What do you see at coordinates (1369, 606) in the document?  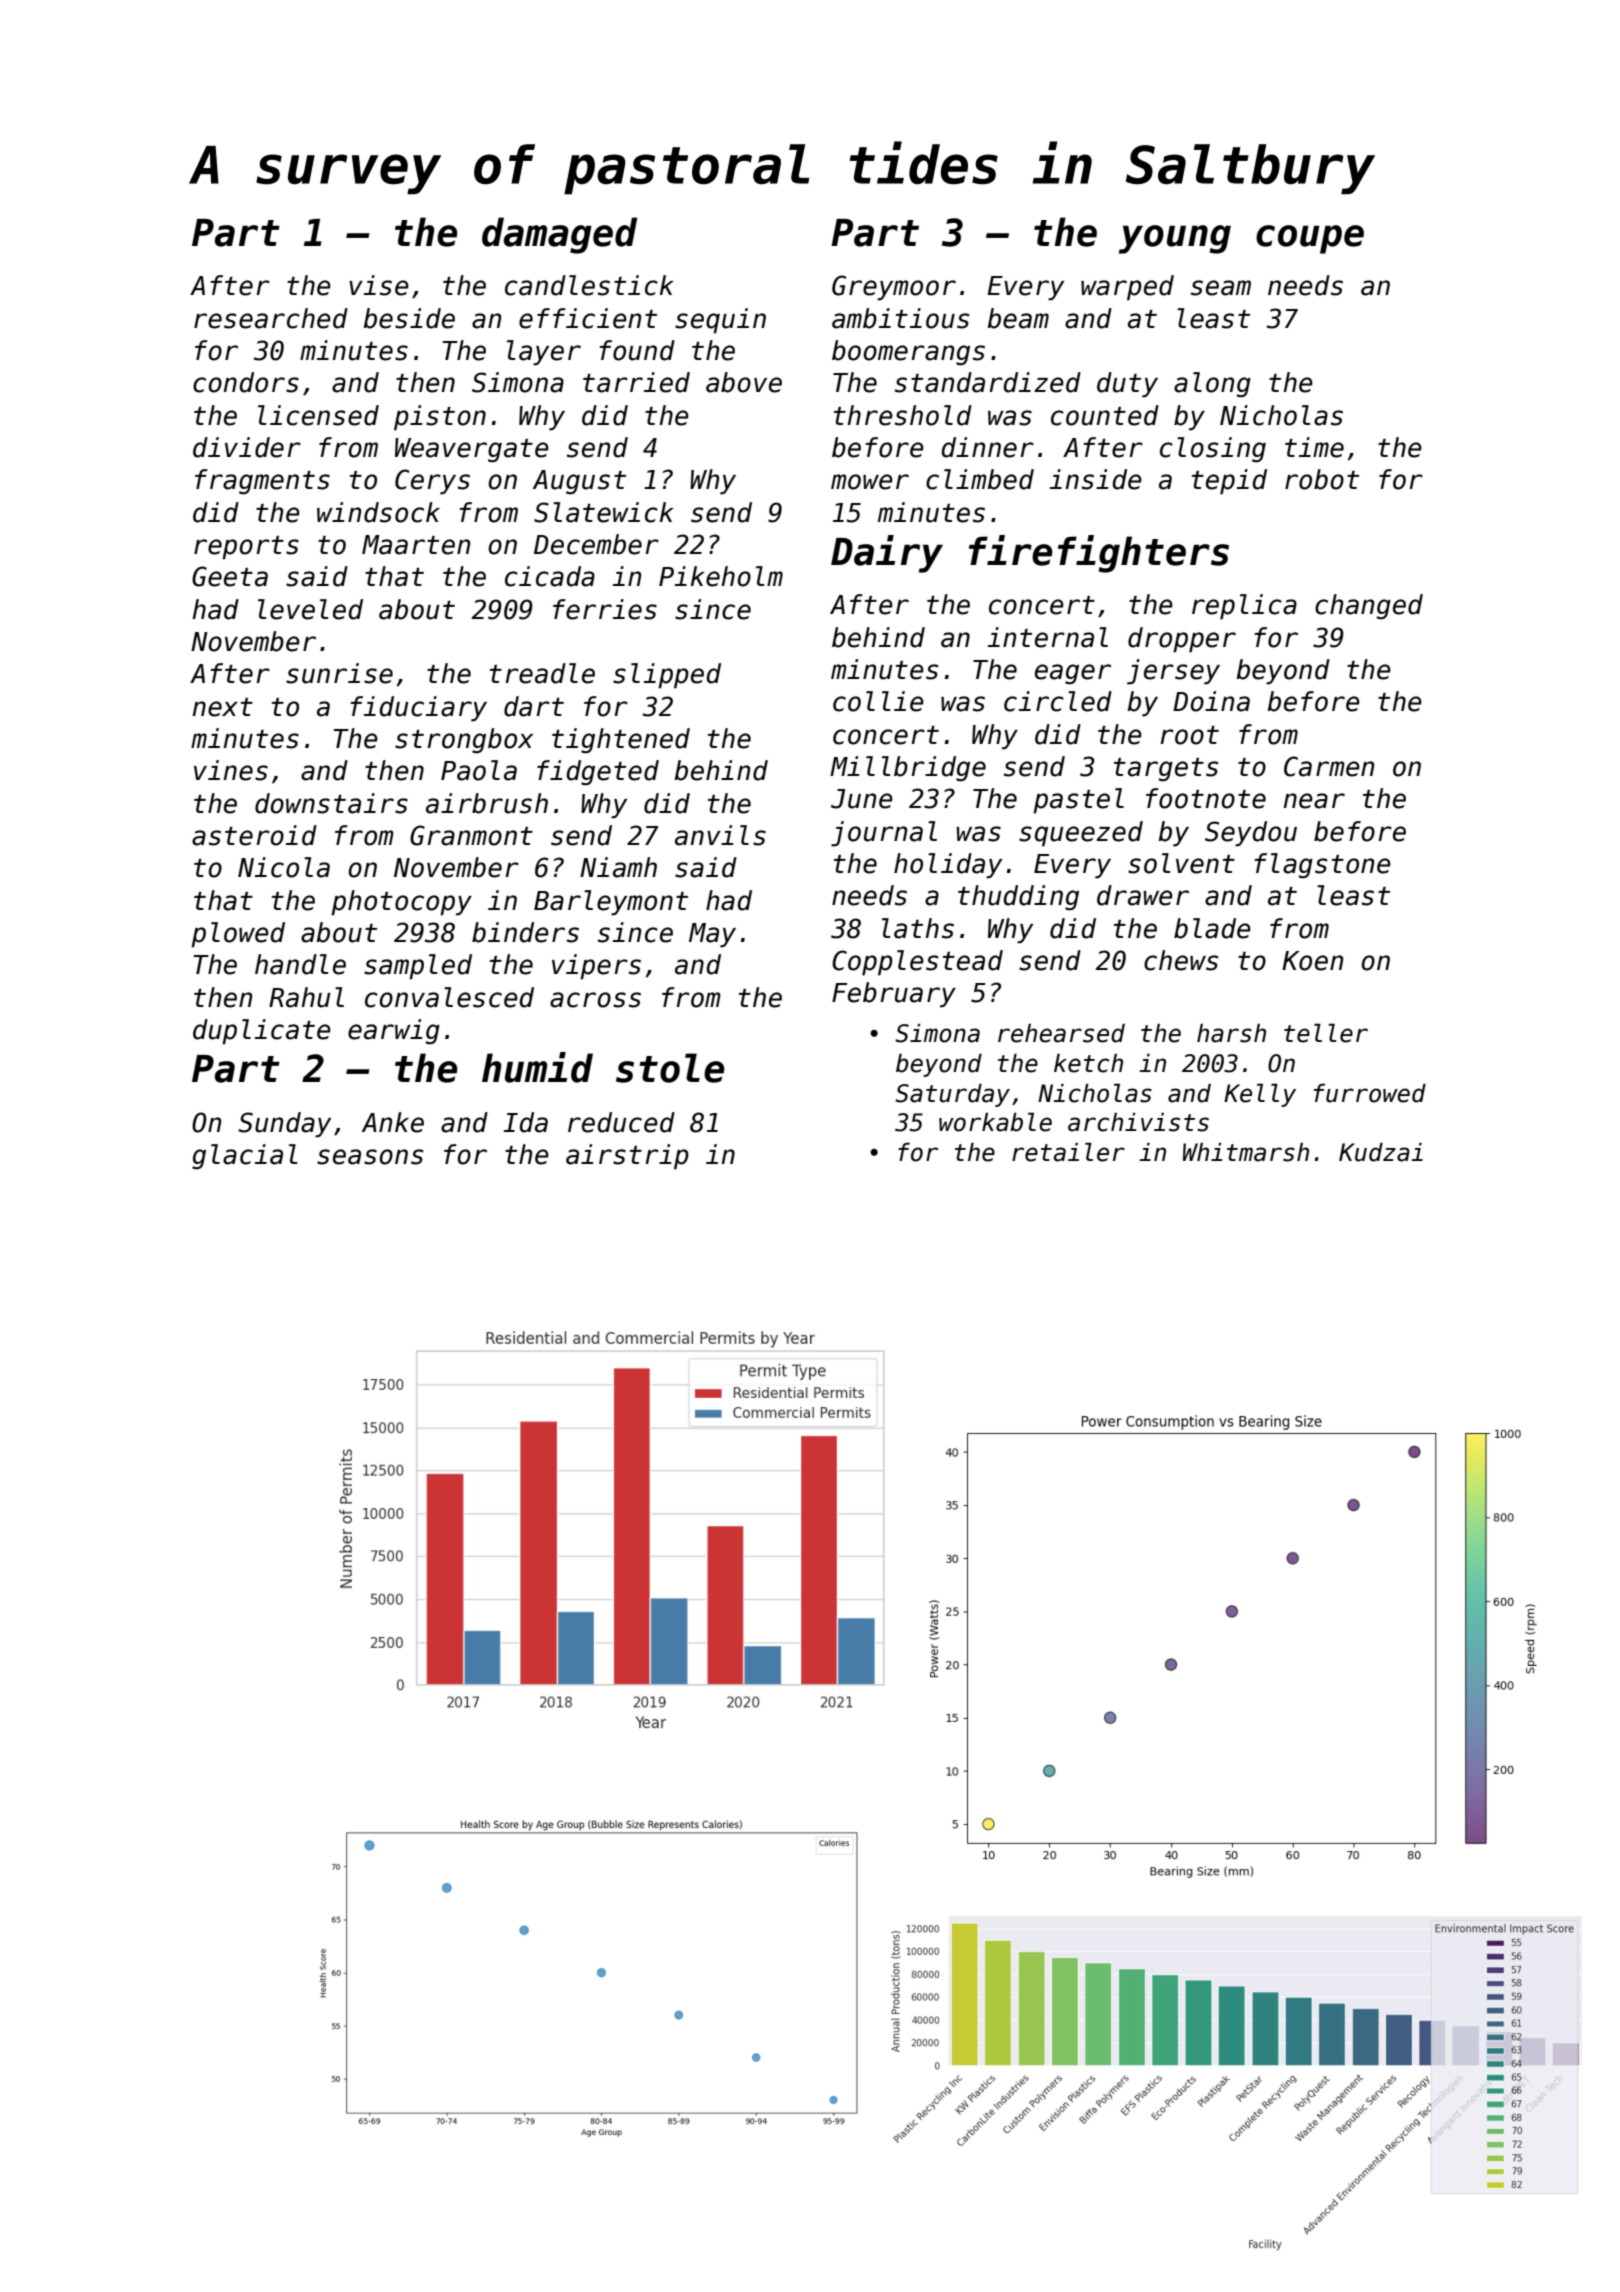 I see `changed` at bounding box center [1369, 606].
